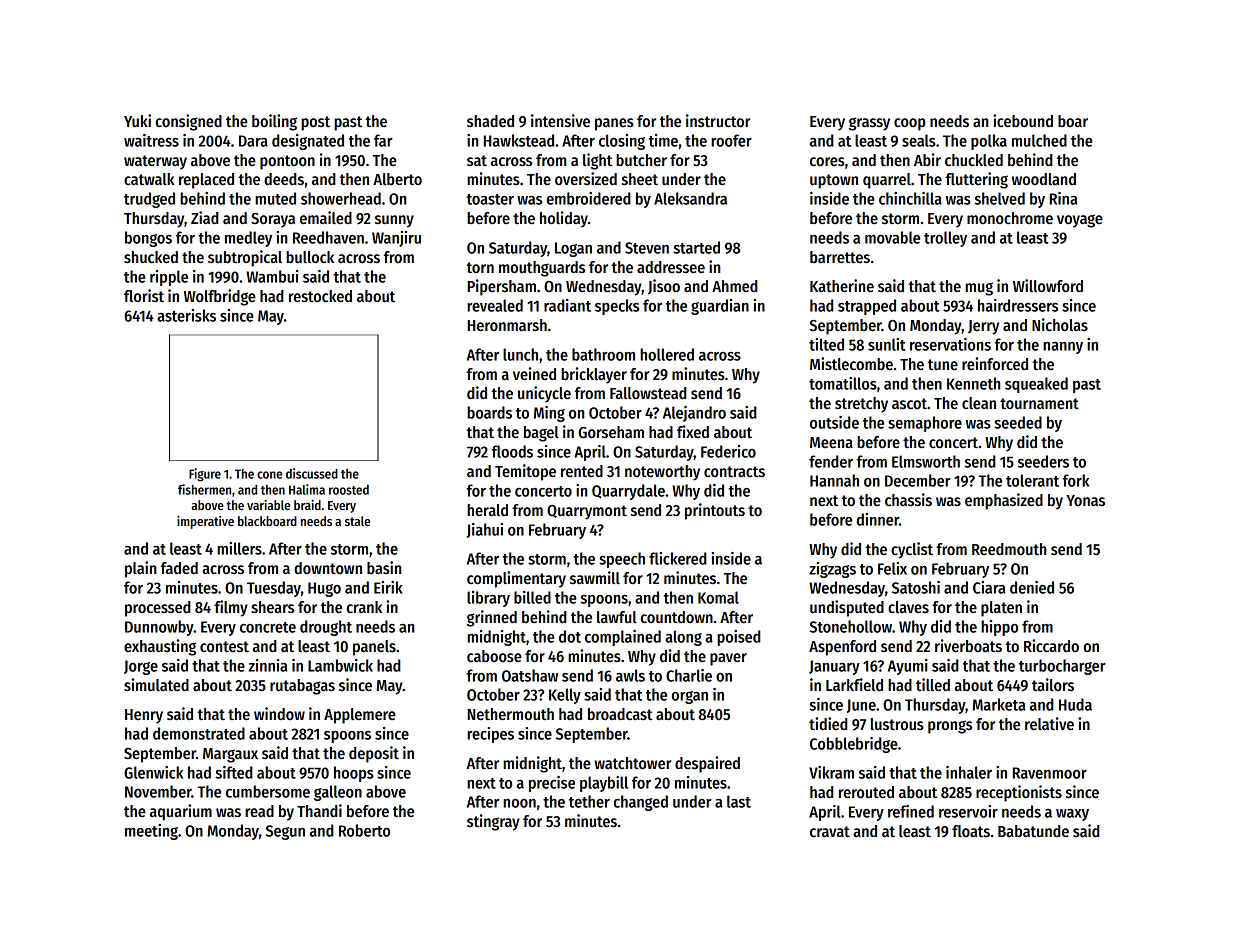 This screenshot has width=1233, height=952. What do you see at coordinates (284, 179) in the screenshot?
I see `deeds` at bounding box center [284, 179].
